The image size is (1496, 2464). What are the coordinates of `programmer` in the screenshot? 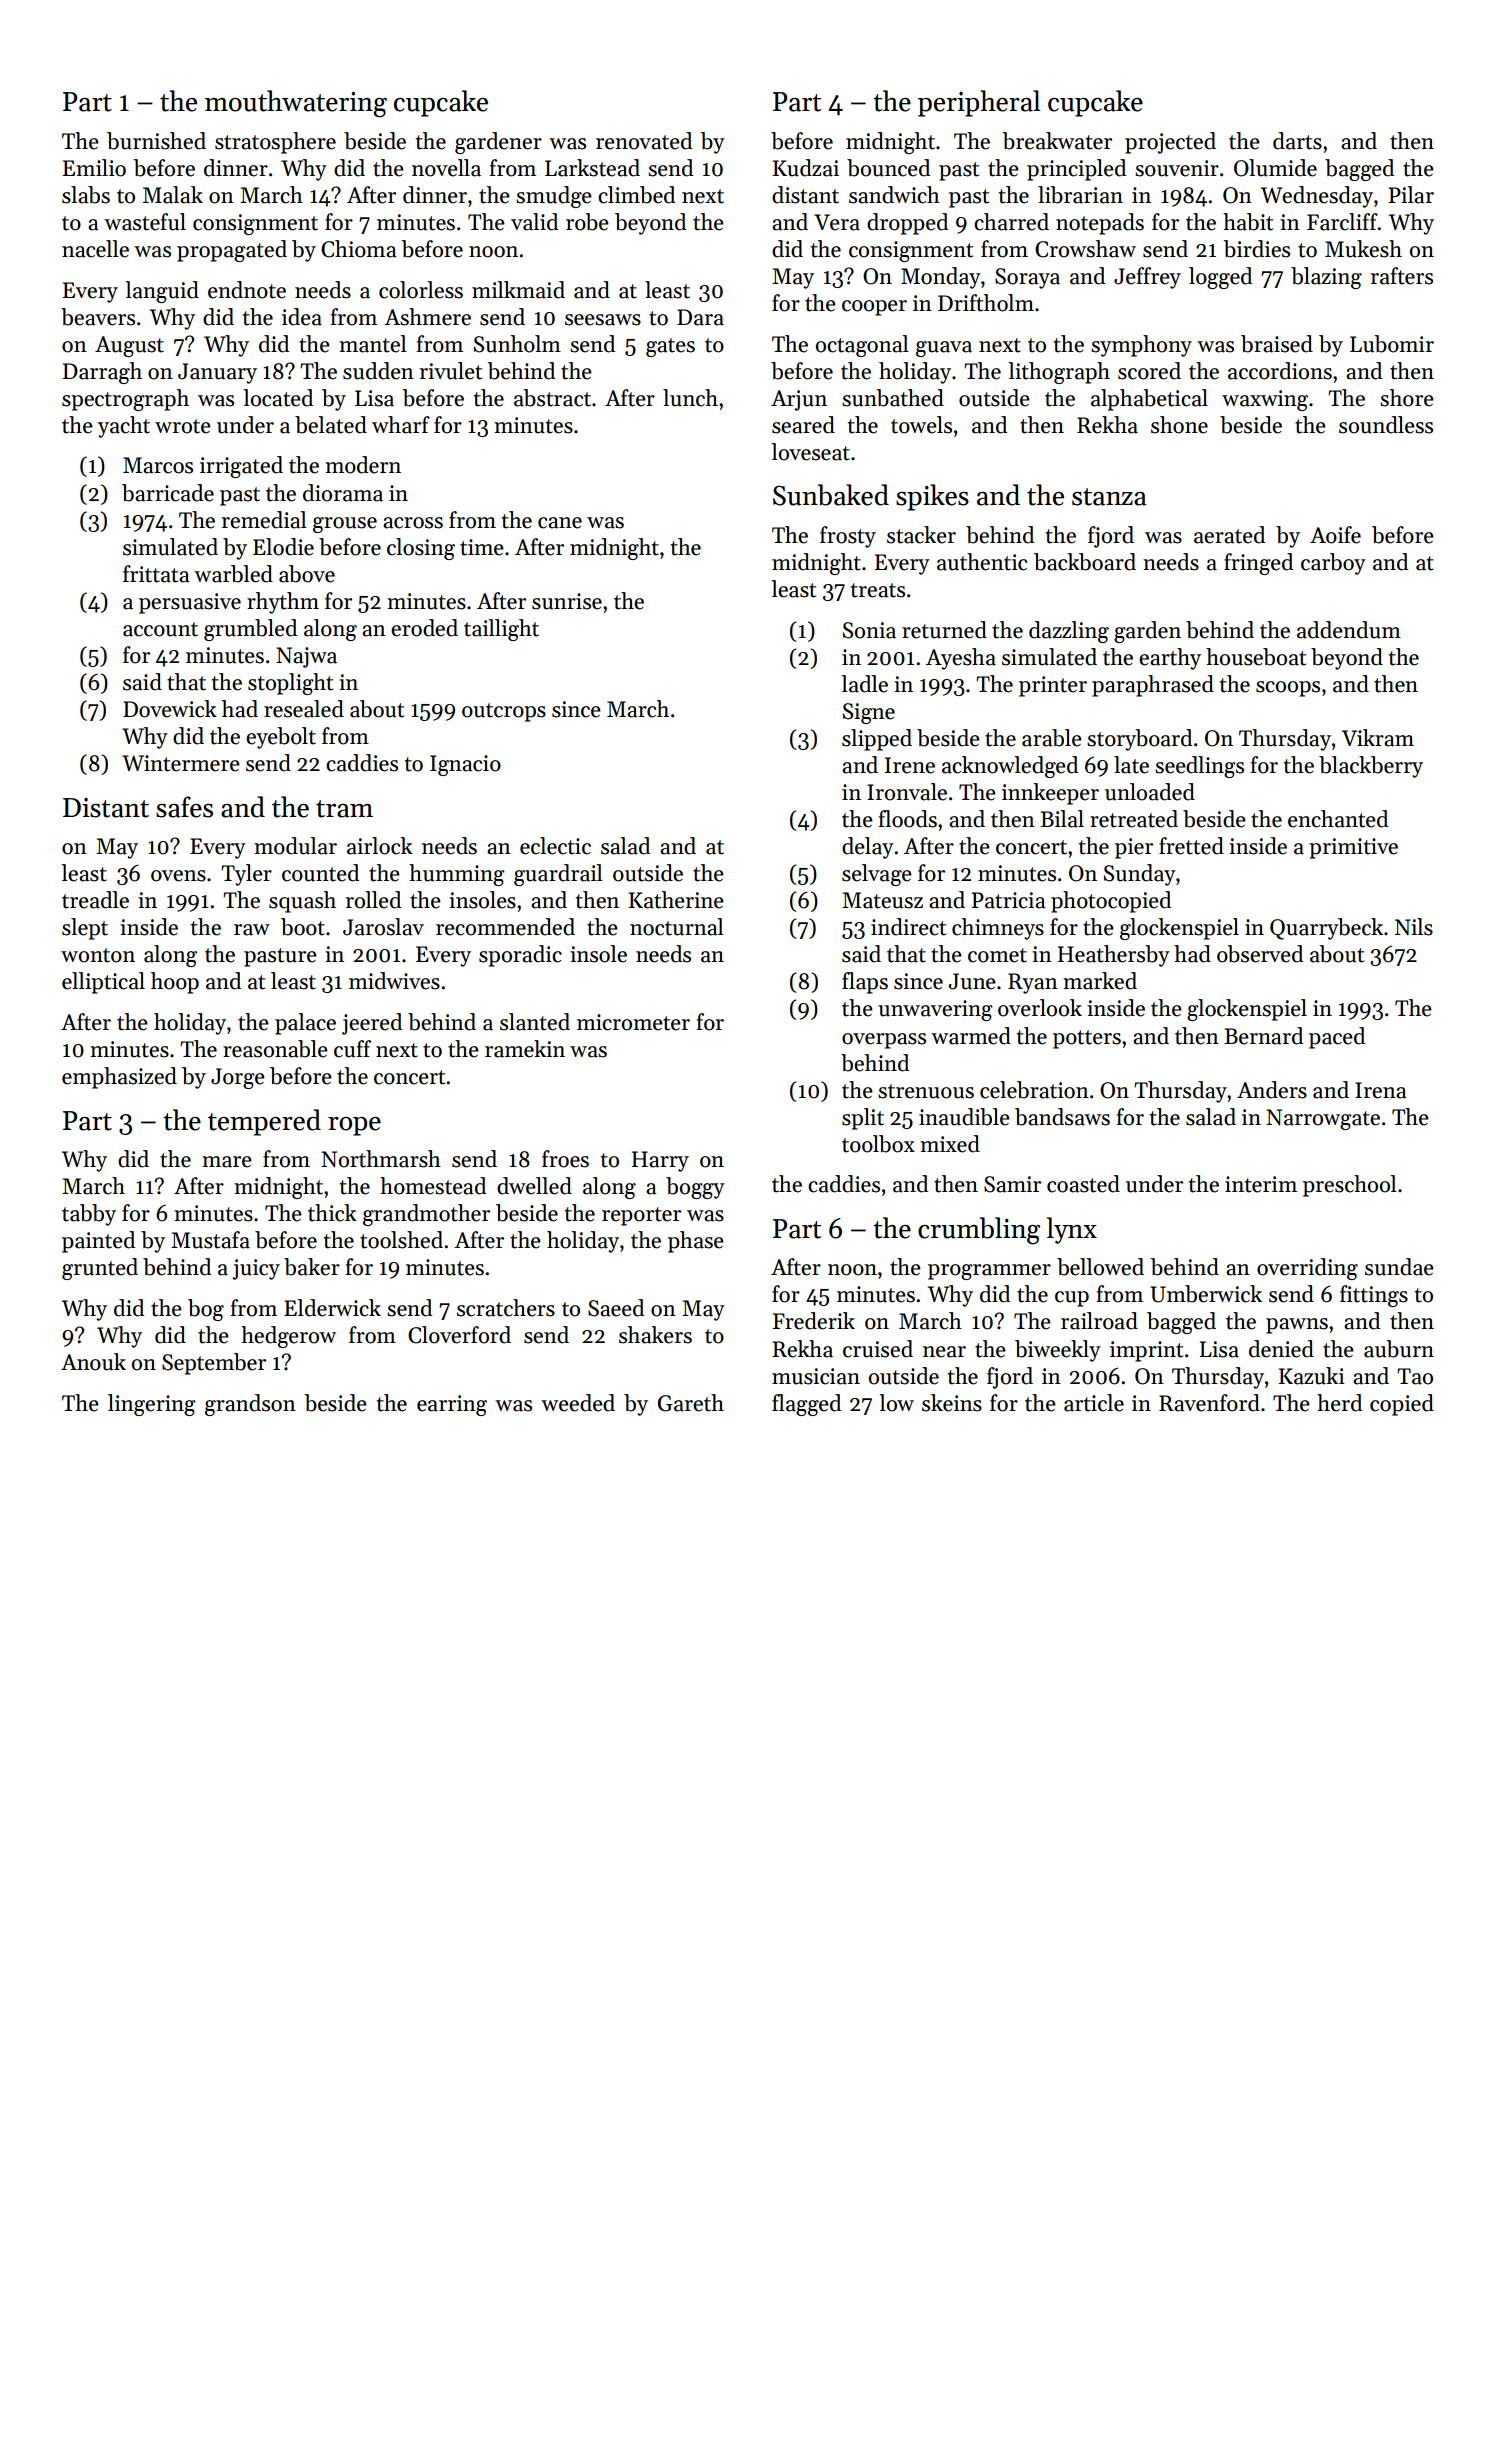 It's located at (989, 1272).
